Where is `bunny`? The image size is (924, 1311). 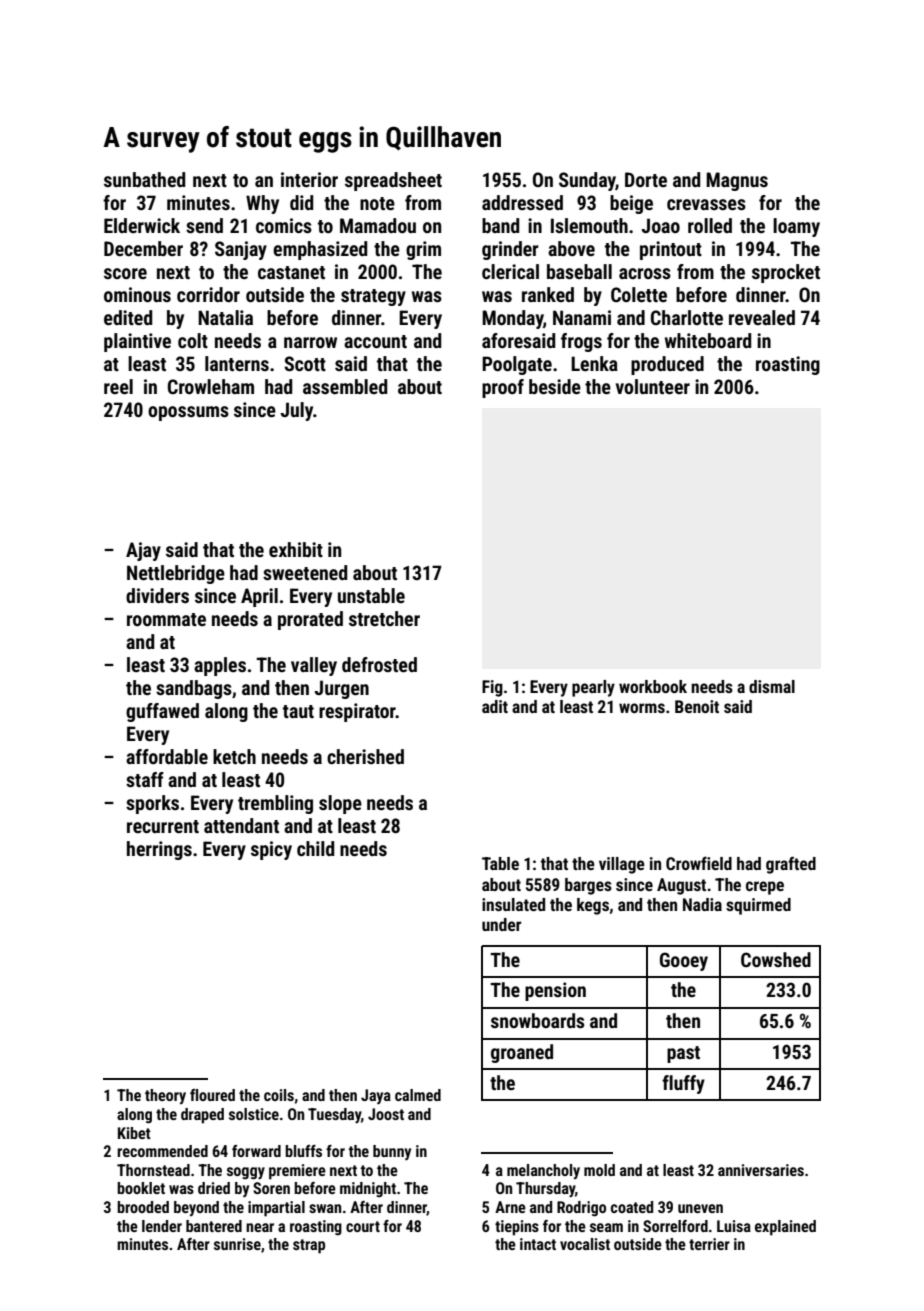
bunny is located at coordinates (392, 1152).
